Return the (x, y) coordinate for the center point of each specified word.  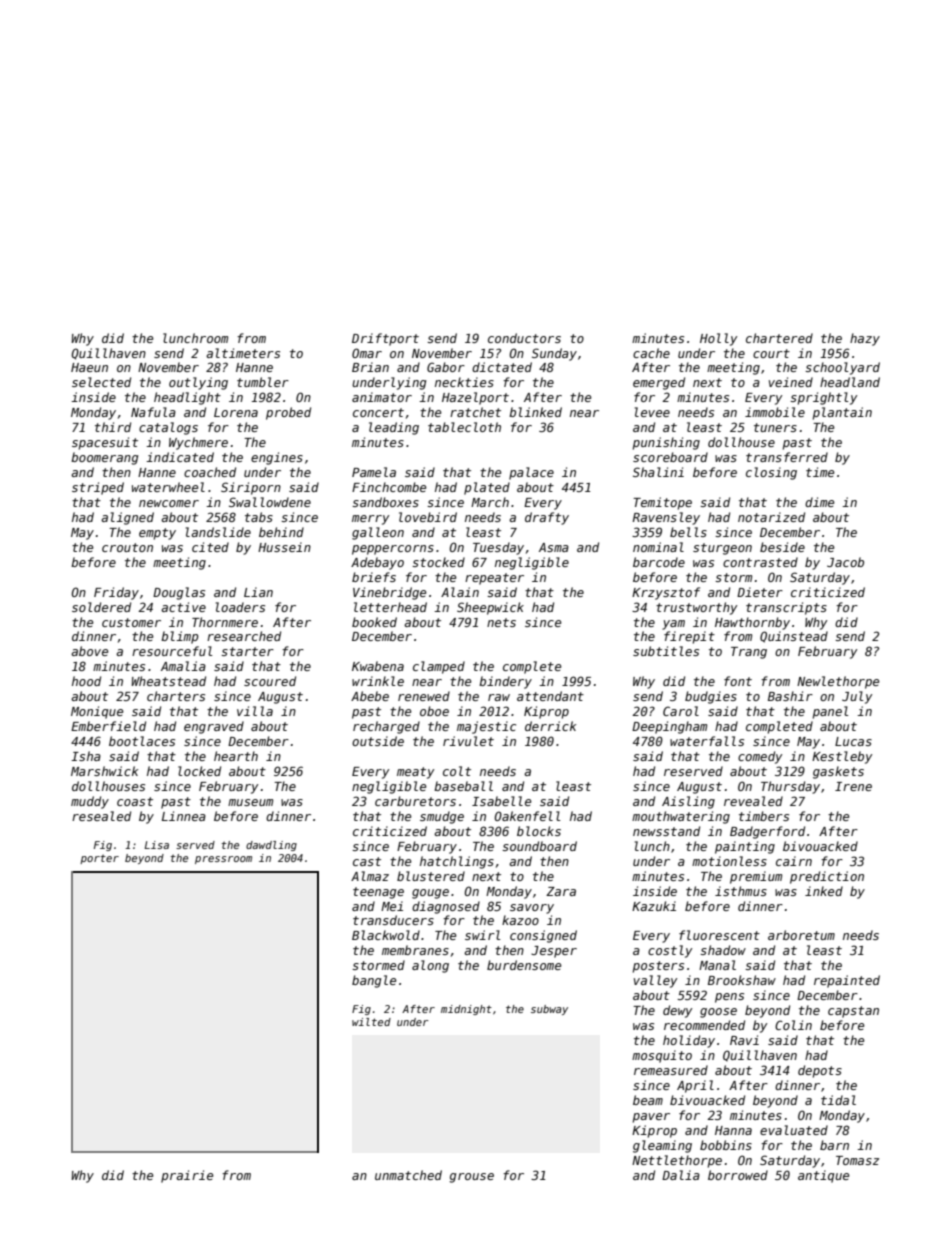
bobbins (726, 1145)
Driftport (385, 339)
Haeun (89, 367)
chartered (779, 338)
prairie (187, 1176)
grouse (471, 1178)
